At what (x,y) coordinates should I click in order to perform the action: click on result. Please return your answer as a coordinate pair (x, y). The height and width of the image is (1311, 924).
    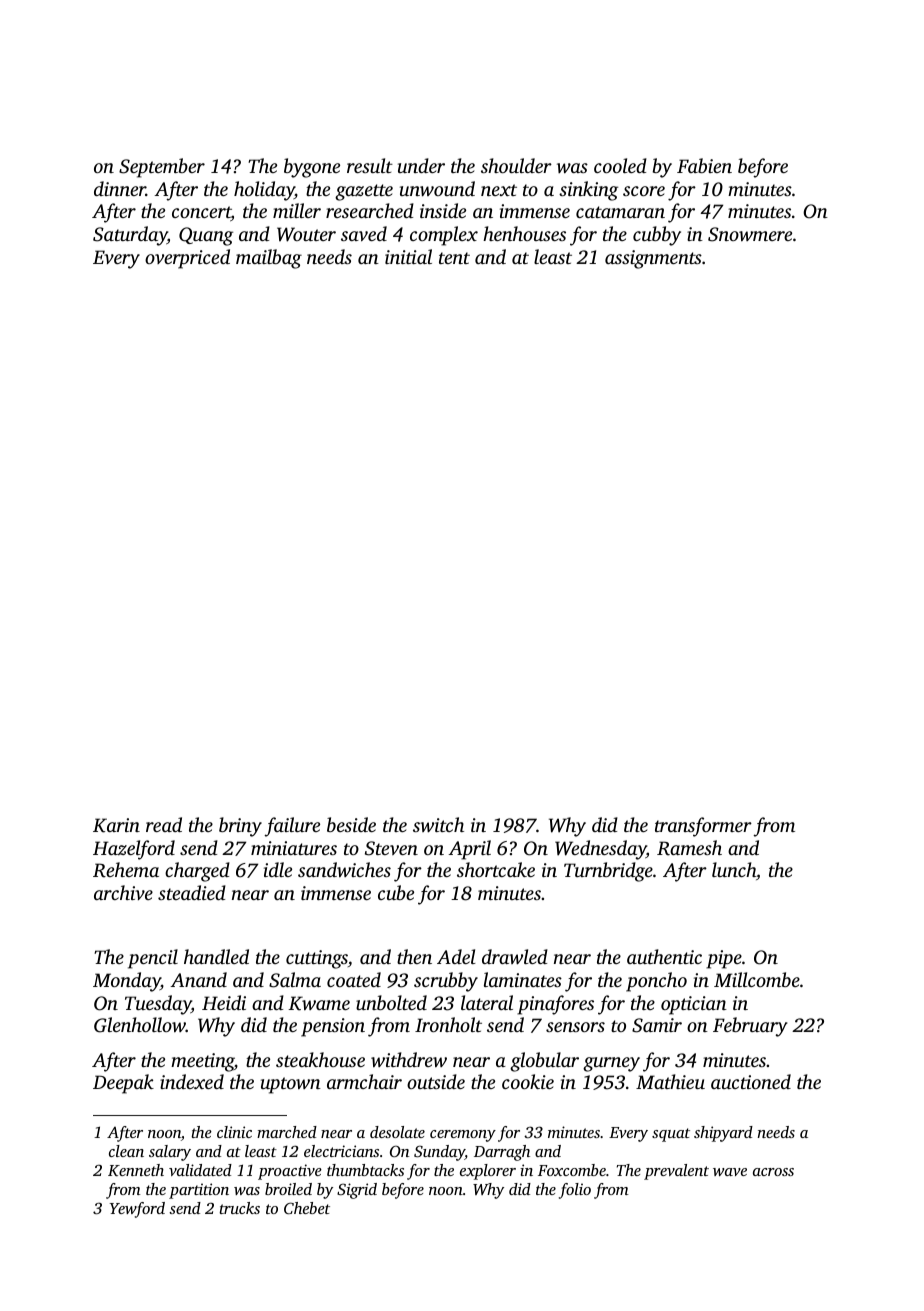
    Looking at the image, I should click on (370, 165).
